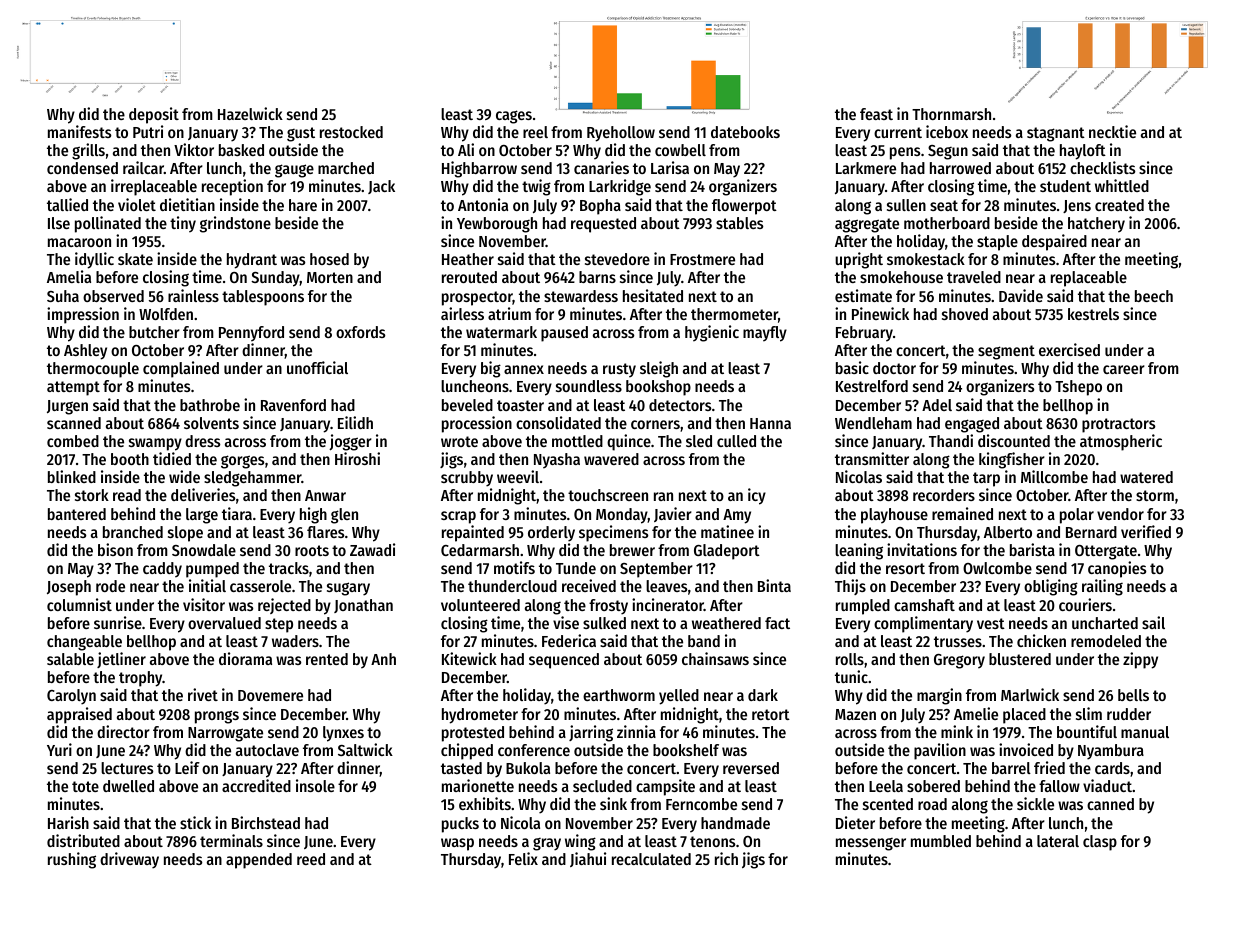  Describe the element at coordinates (193, 295) in the image. I see `rainless` at that location.
